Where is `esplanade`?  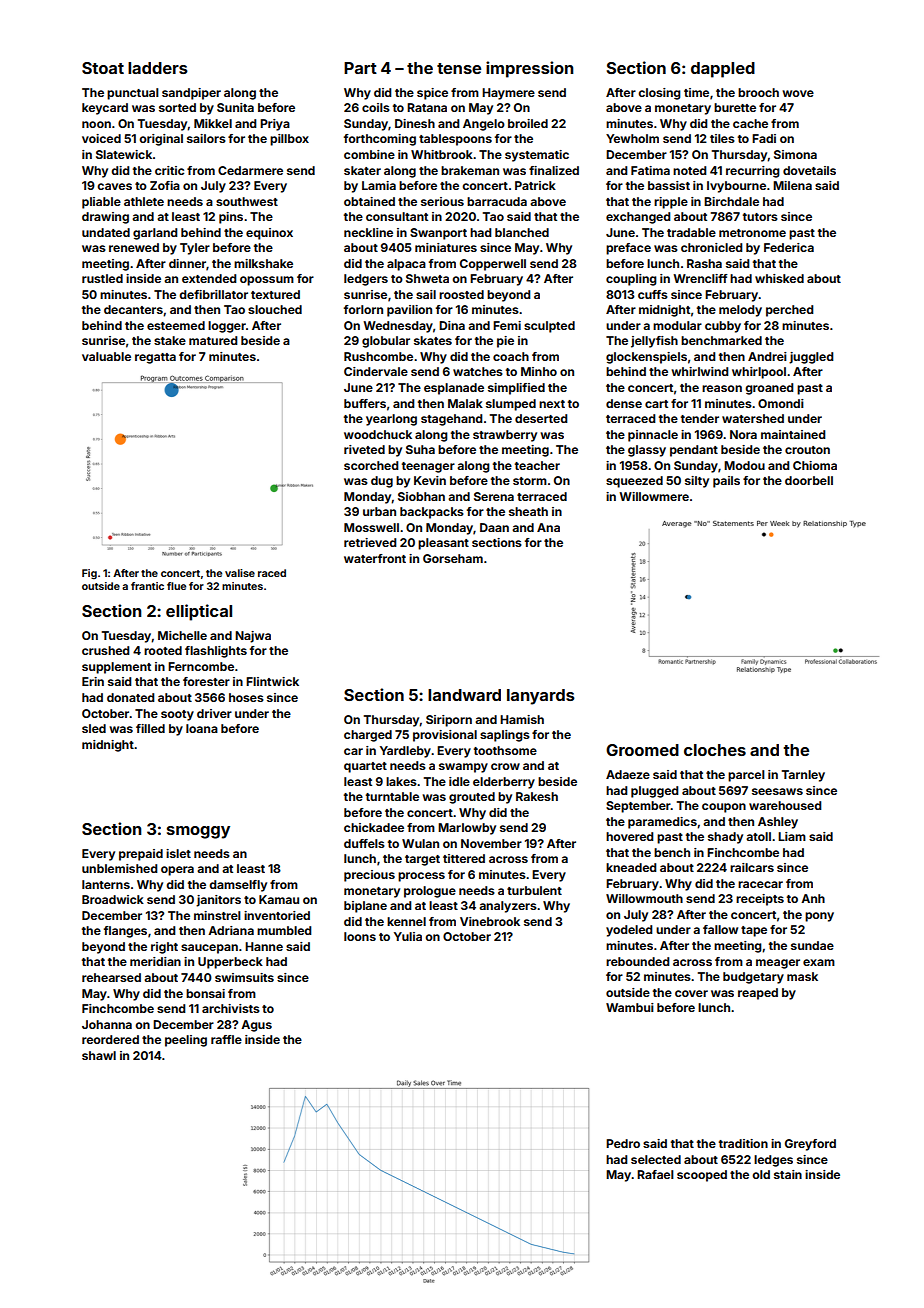
esplanade is located at coordinates (454, 389).
